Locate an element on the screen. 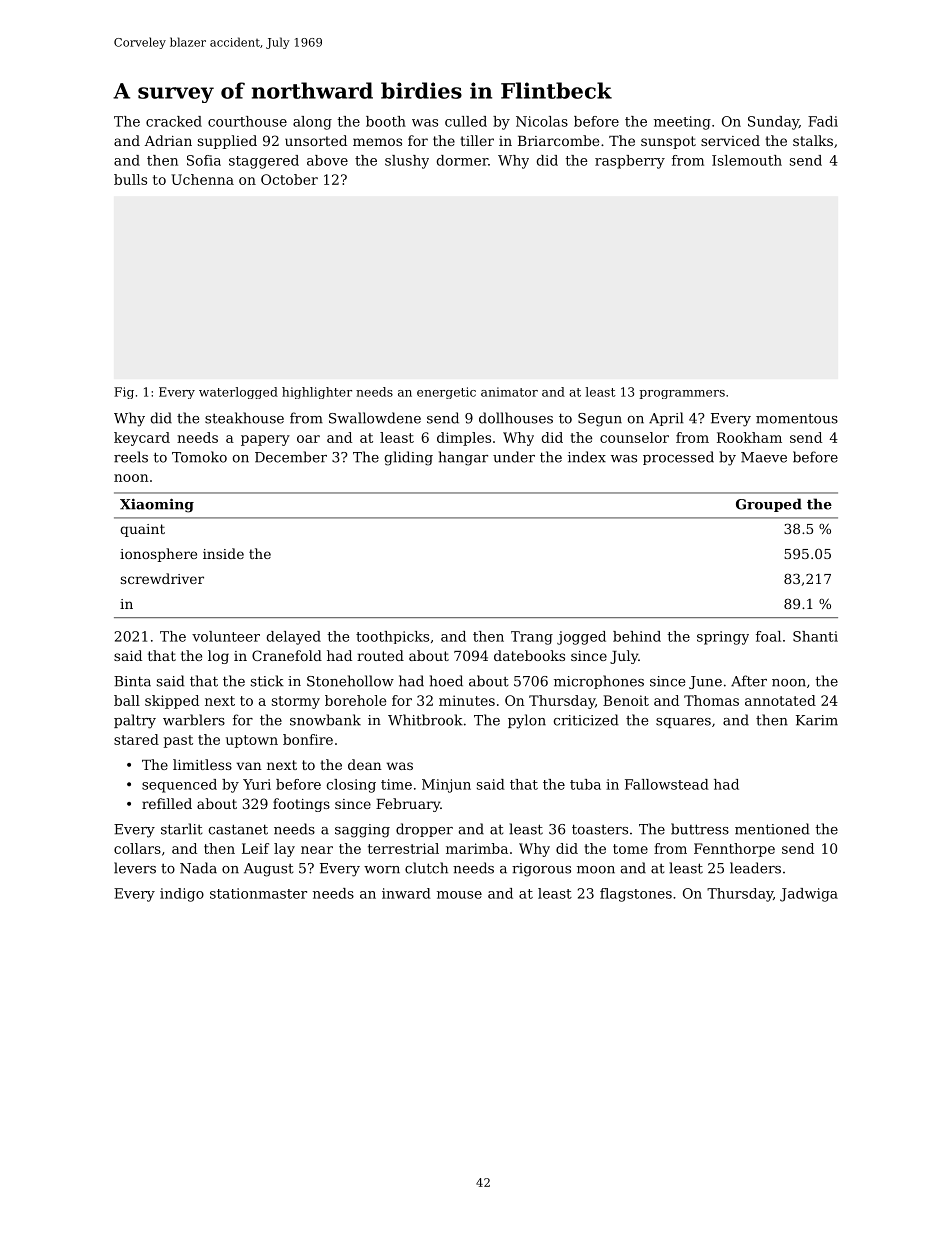 This screenshot has height=1233, width=952. Jadwiga is located at coordinates (809, 895).
